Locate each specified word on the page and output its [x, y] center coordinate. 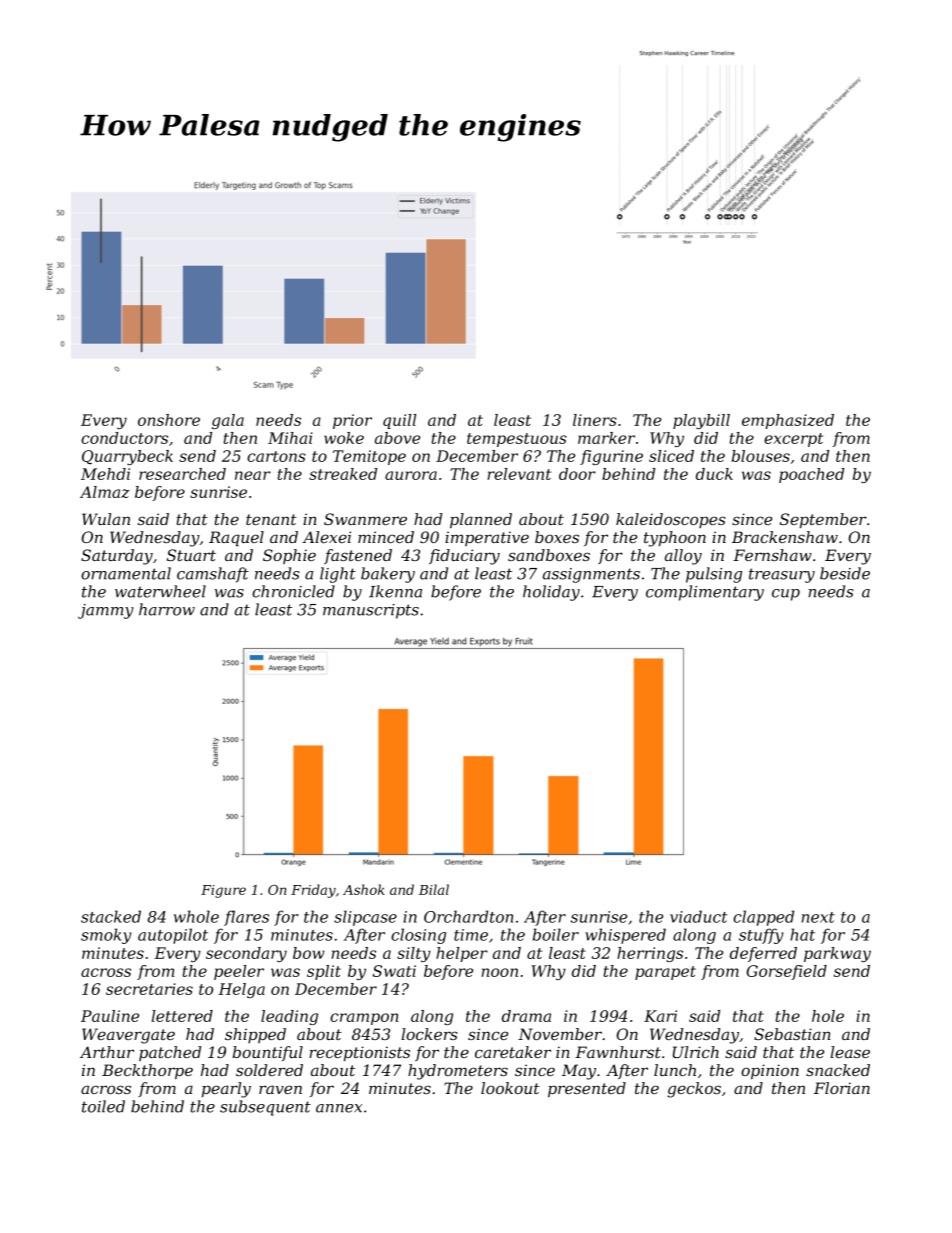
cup [786, 595]
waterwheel [160, 591]
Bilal [434, 889]
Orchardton [468, 916]
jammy [106, 611]
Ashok [364, 889]
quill [399, 421]
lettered [182, 1016]
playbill [701, 421]
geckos [694, 1090]
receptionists [359, 1053]
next [818, 917]
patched [170, 1053]
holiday [551, 593]
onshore [169, 420]
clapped [763, 918]
